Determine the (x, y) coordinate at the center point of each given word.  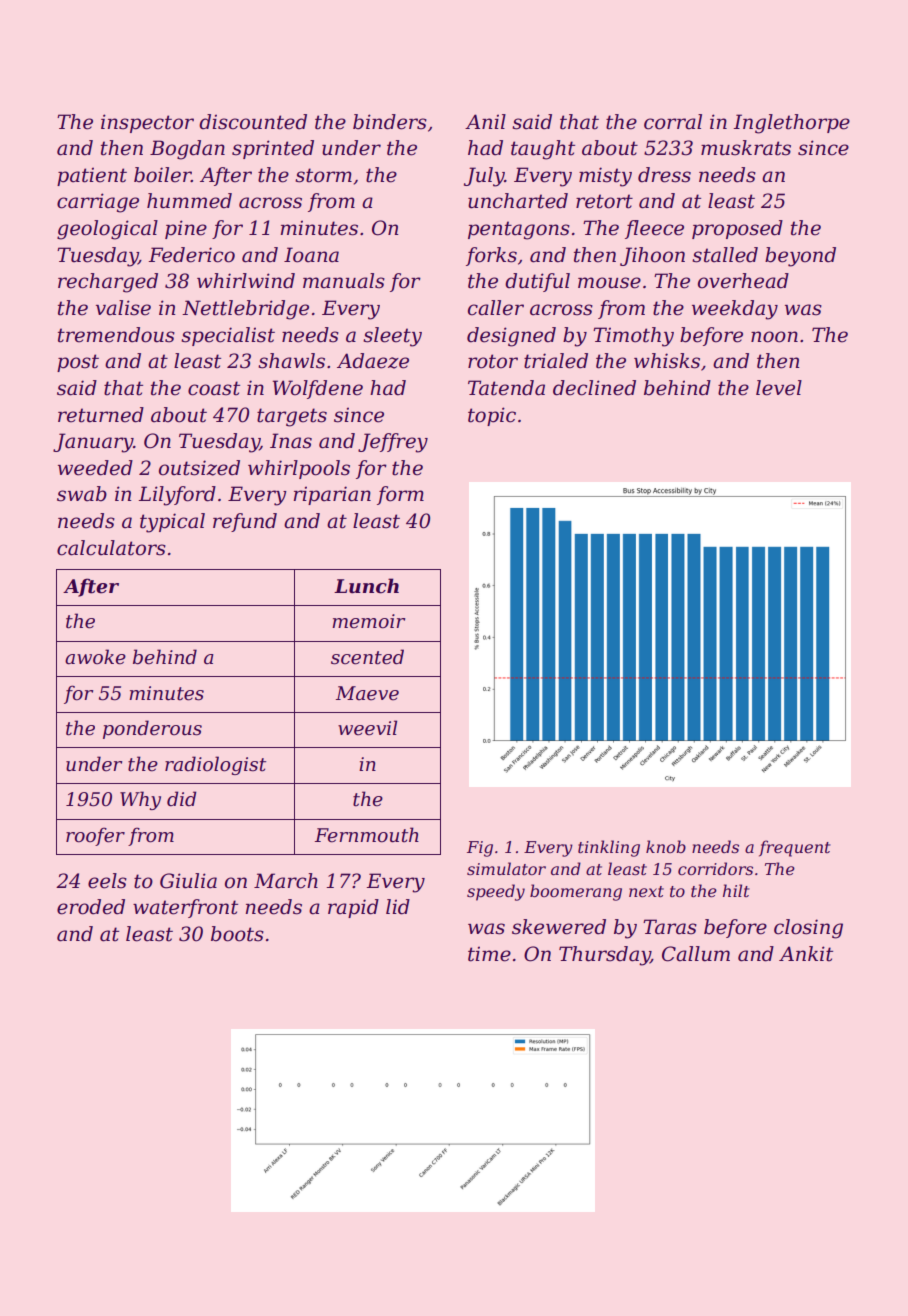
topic (492, 416)
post (78, 363)
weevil (367, 728)
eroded (91, 907)
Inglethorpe (792, 124)
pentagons (519, 230)
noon (774, 337)
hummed (189, 201)
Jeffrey (393, 443)
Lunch (366, 586)
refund (245, 522)
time (489, 954)
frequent (795, 848)
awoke (95, 657)
